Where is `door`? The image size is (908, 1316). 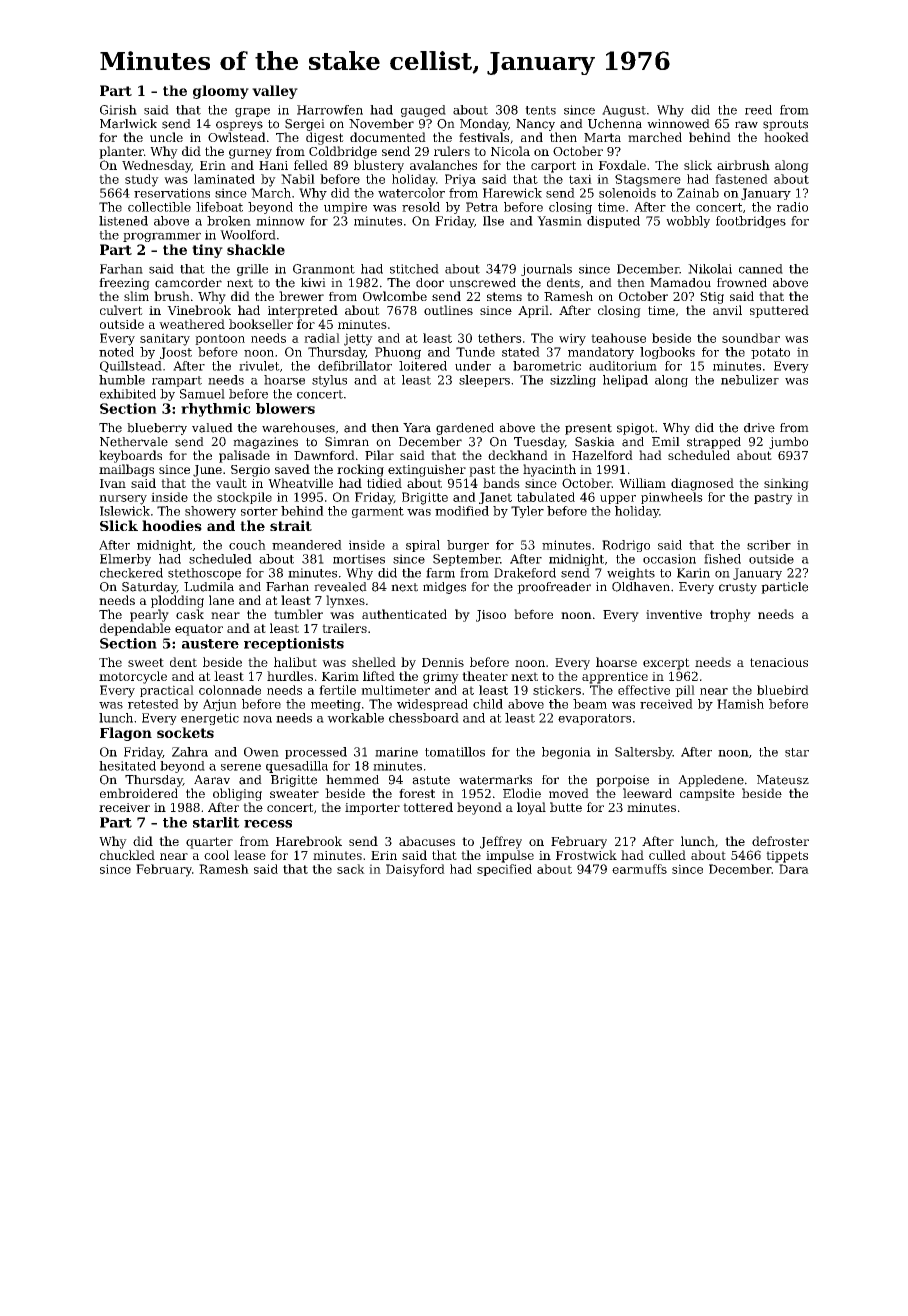 door is located at coordinates (430, 283).
